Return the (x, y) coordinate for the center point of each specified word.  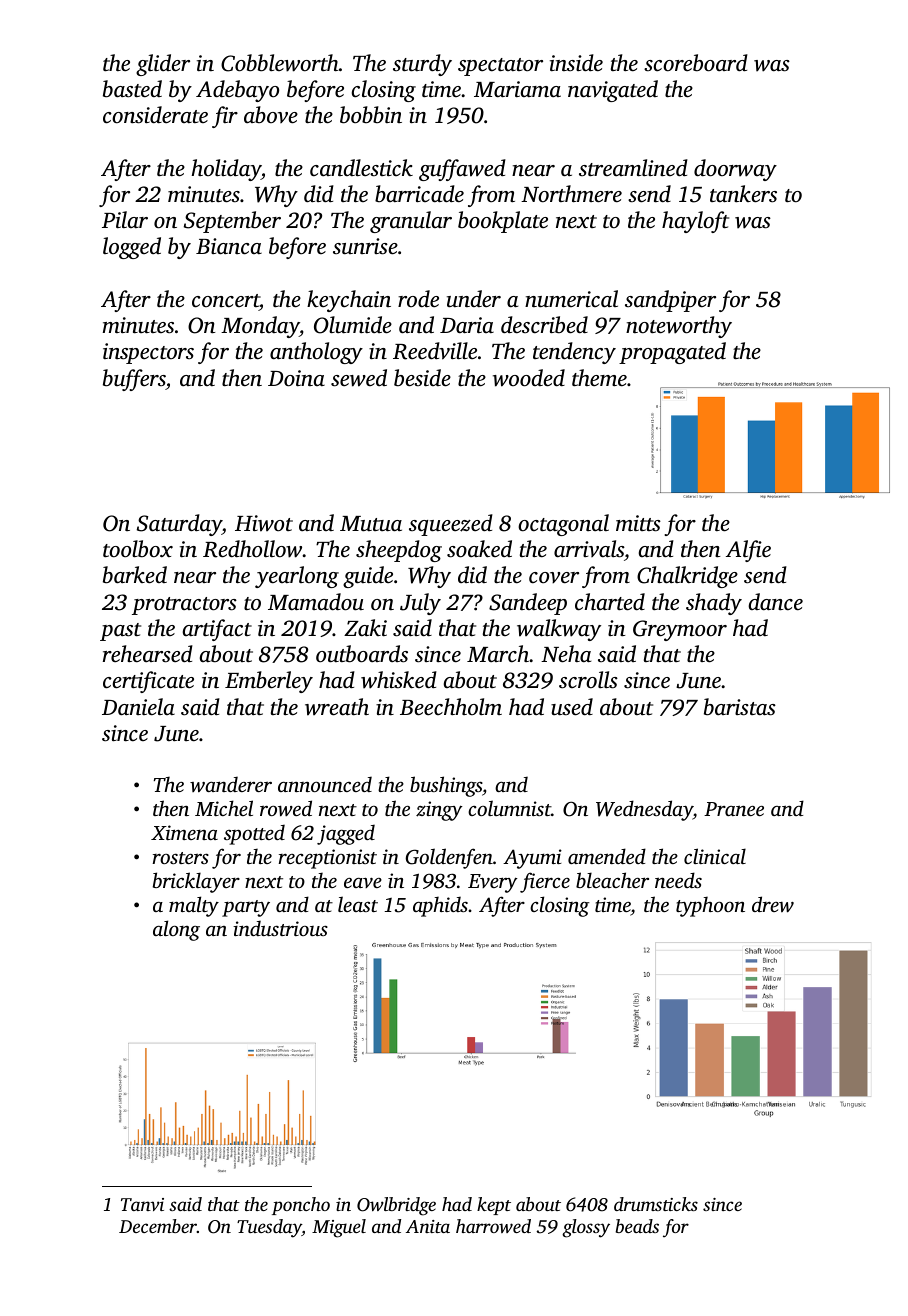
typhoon (710, 906)
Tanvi (142, 1204)
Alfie (748, 551)
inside (576, 62)
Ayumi (532, 859)
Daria (467, 325)
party (246, 908)
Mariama (517, 89)
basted (132, 89)
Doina (296, 378)
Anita (428, 1226)
